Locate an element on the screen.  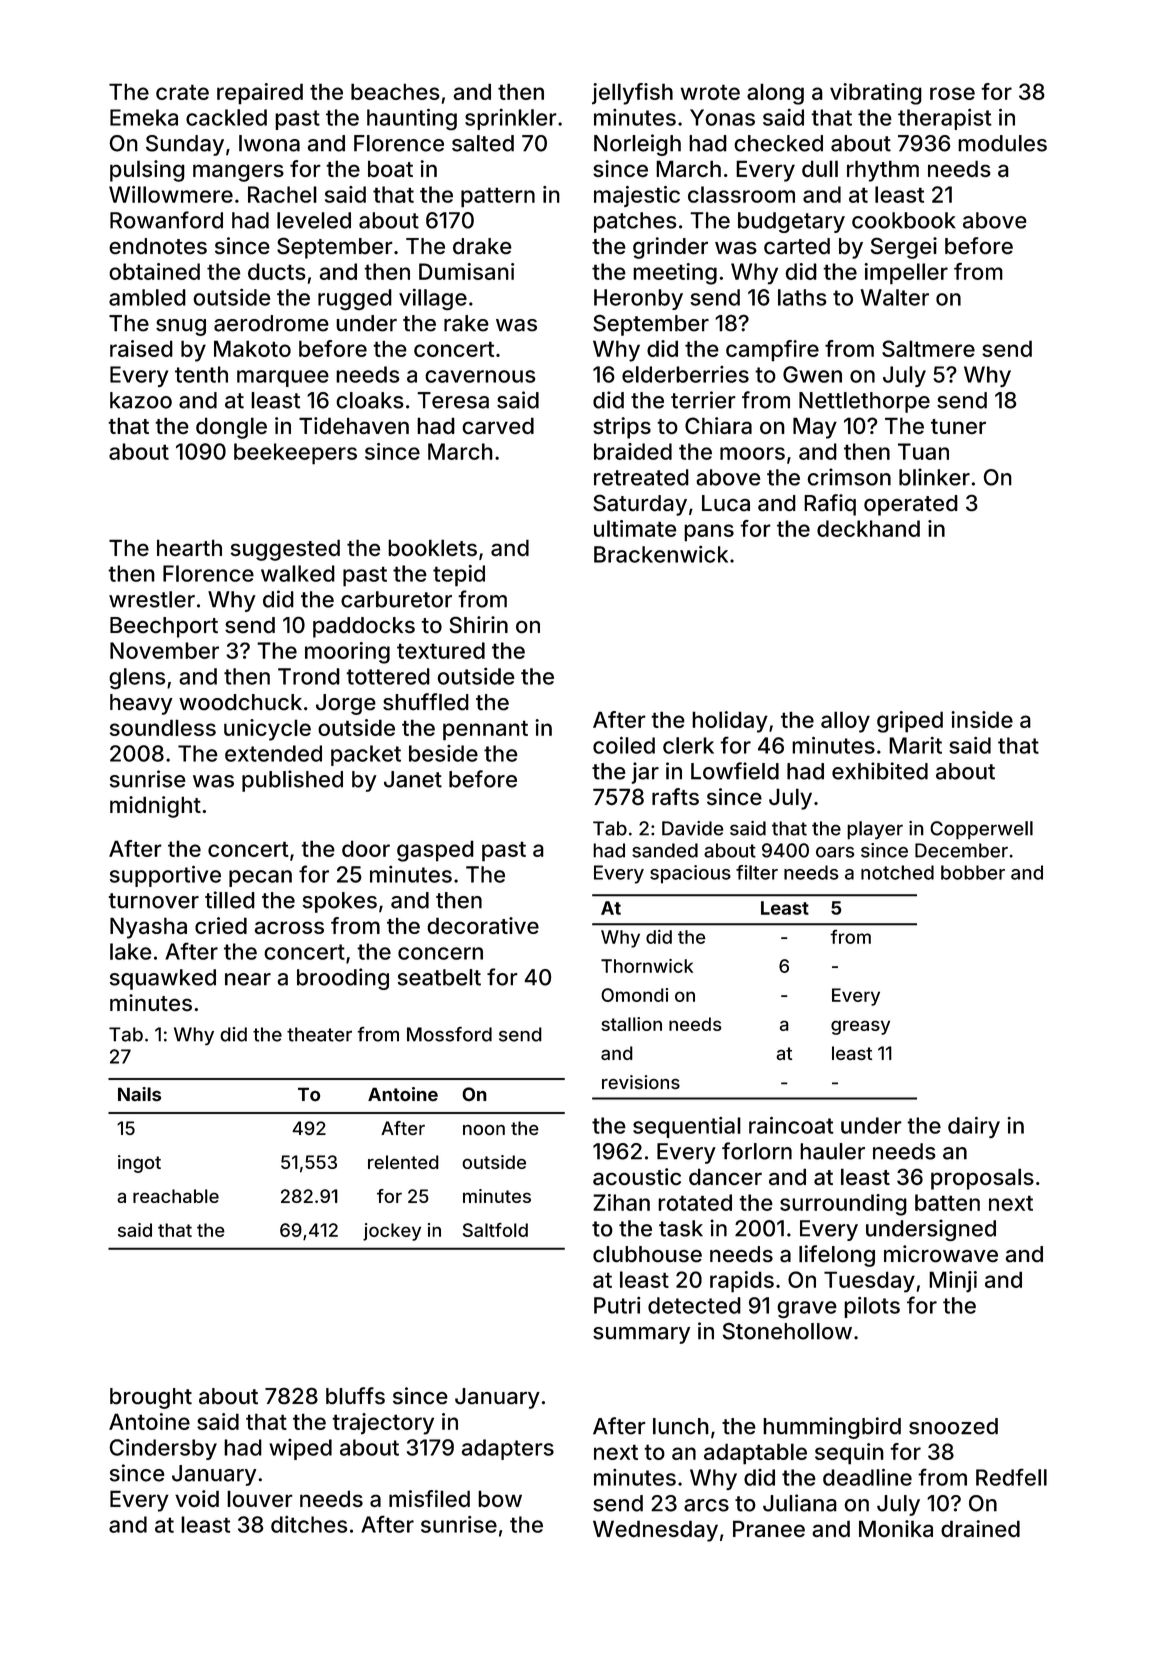
deckhand is located at coordinates (868, 528).
